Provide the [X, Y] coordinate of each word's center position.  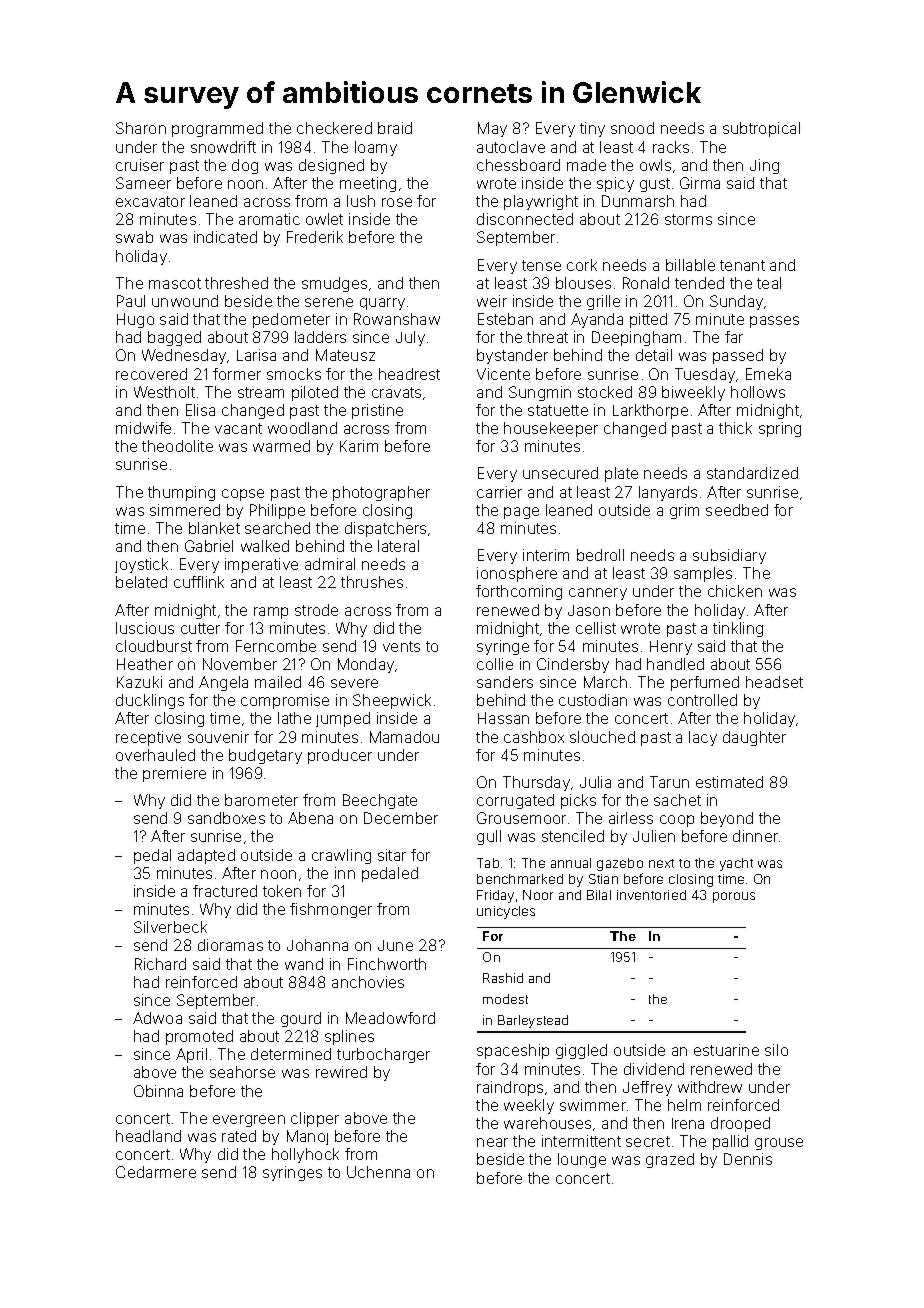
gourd [301, 1019]
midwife [143, 428]
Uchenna [378, 1172]
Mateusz [345, 355]
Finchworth [387, 964]
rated [239, 1136]
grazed [670, 1160]
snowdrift [223, 147]
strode [316, 610]
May [492, 129]
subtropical [761, 129]
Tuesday [705, 375]
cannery [598, 594]
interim [546, 555]
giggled [581, 1051]
